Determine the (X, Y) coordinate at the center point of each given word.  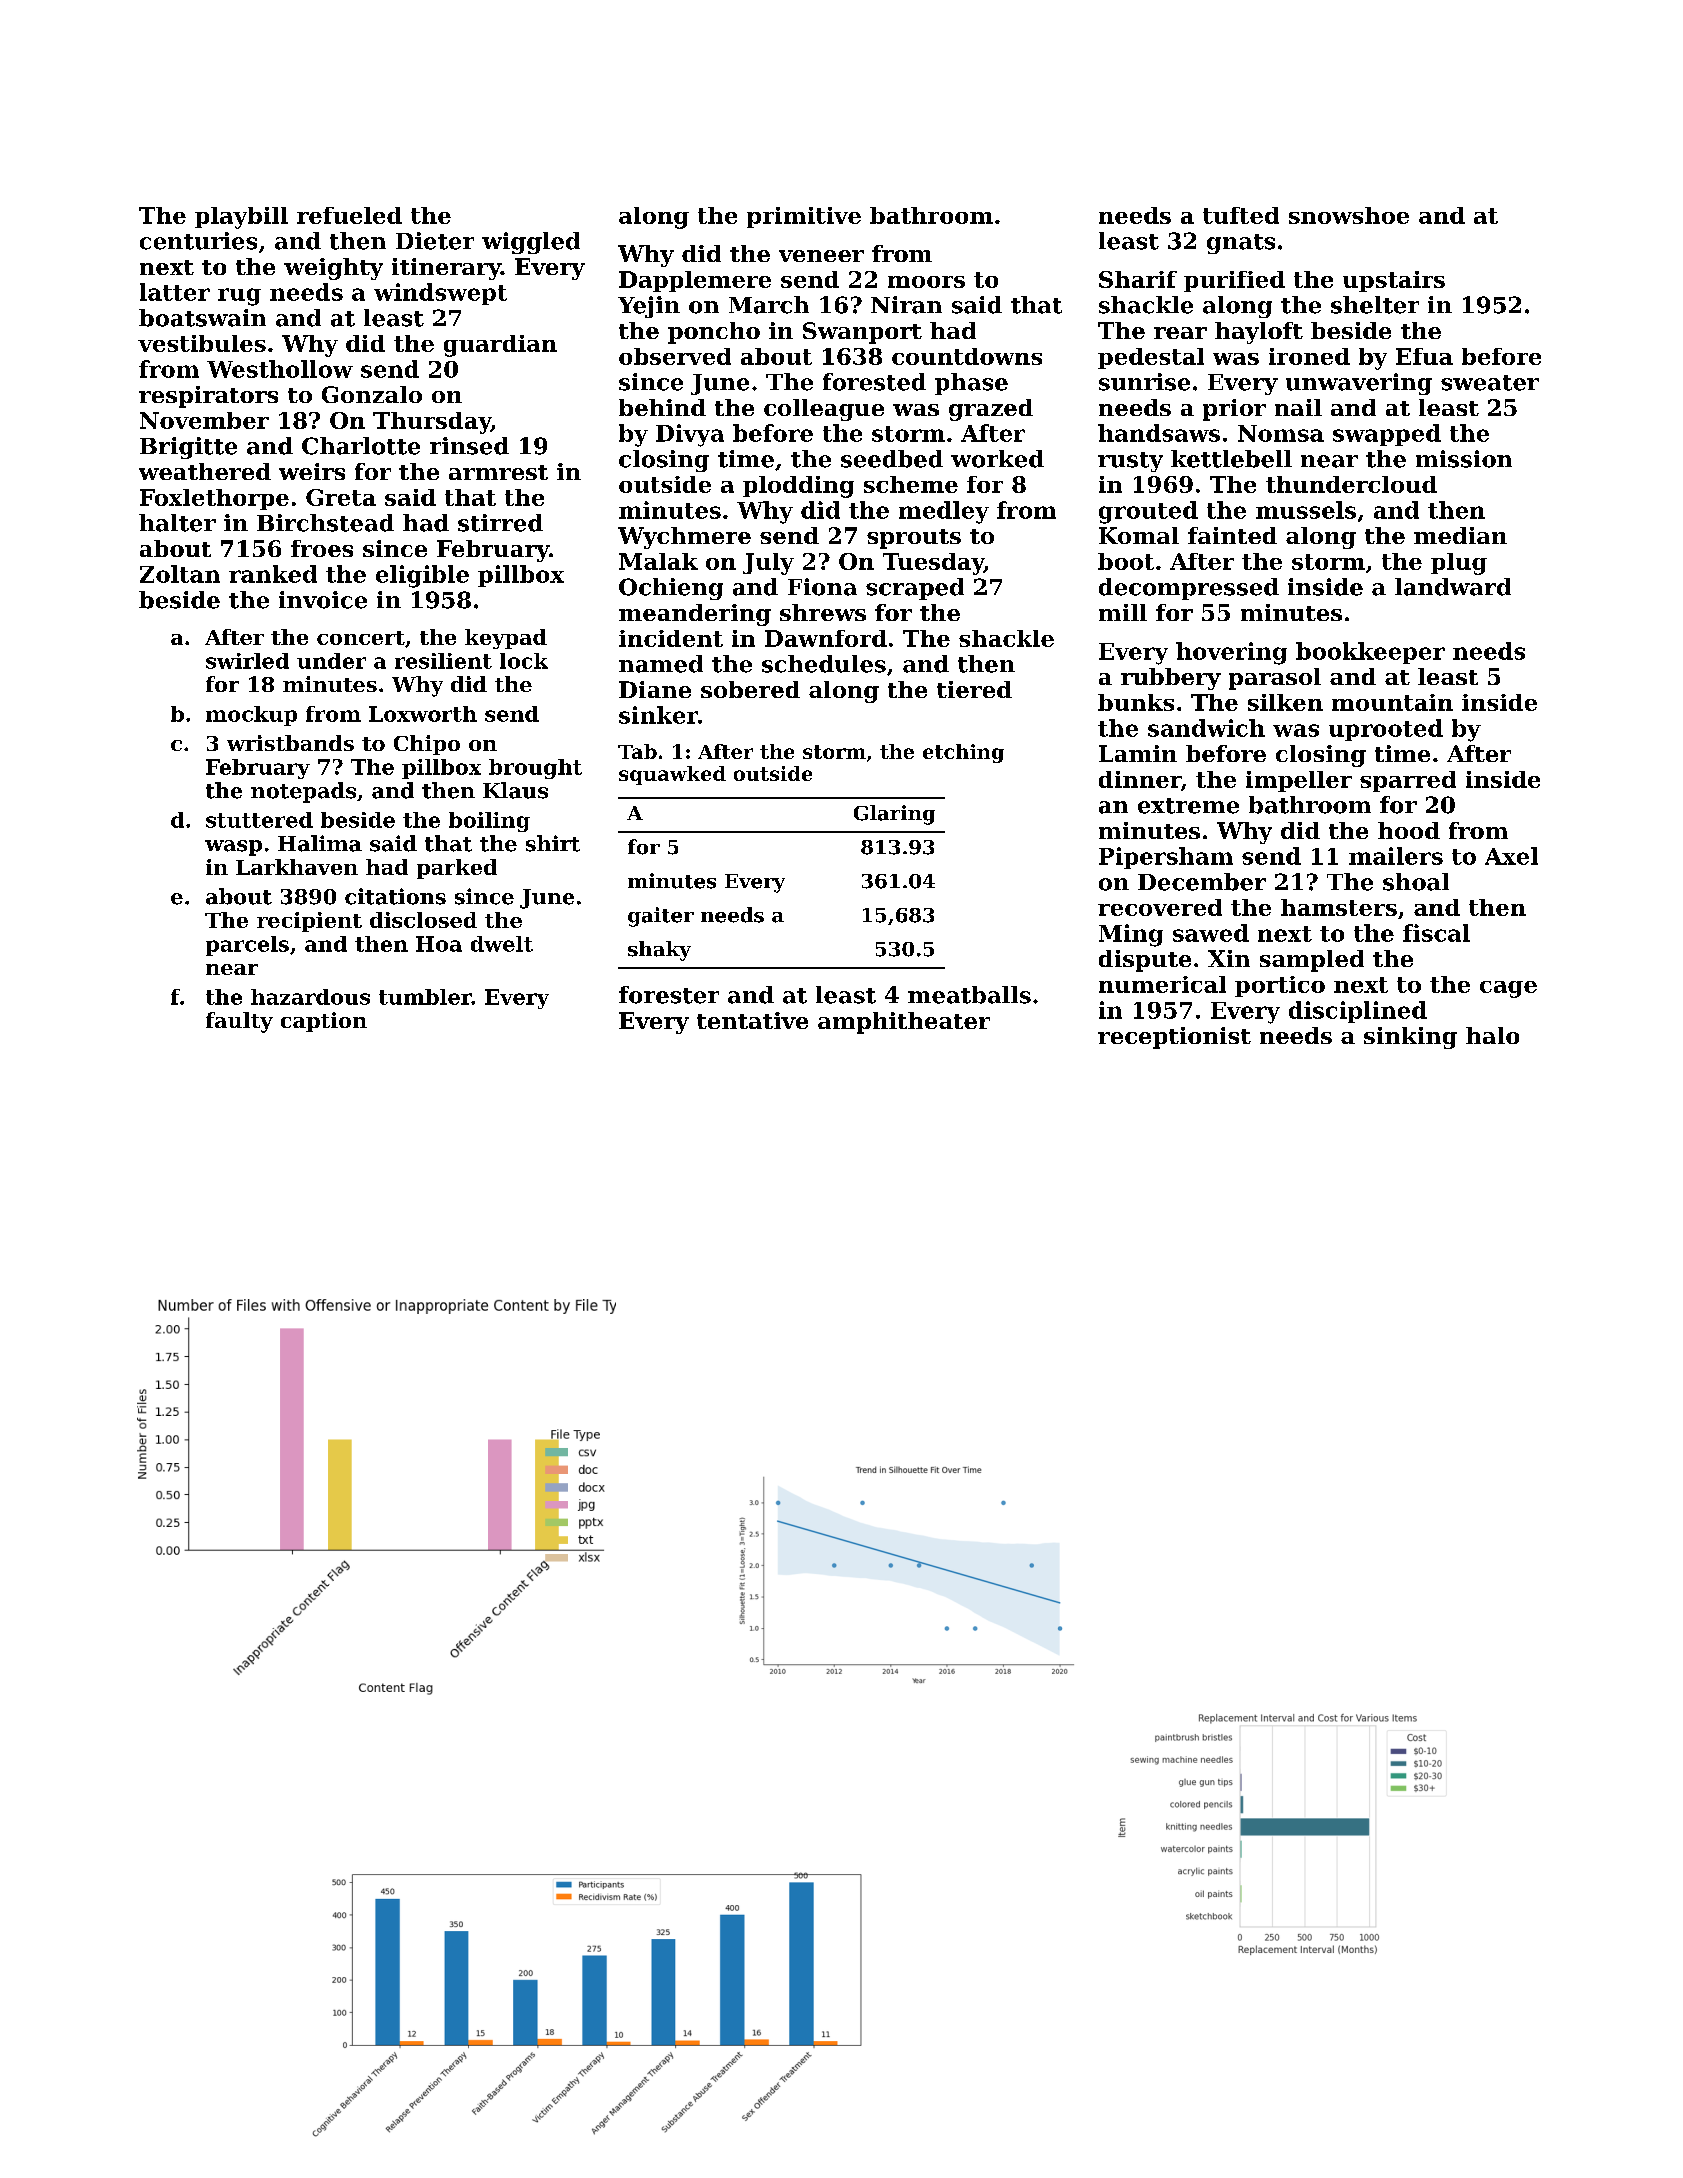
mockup (251, 716)
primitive (804, 217)
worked (997, 459)
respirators (208, 397)
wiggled (531, 243)
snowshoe (1349, 215)
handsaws (1159, 433)
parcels (247, 946)
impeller (1299, 781)
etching (963, 753)
